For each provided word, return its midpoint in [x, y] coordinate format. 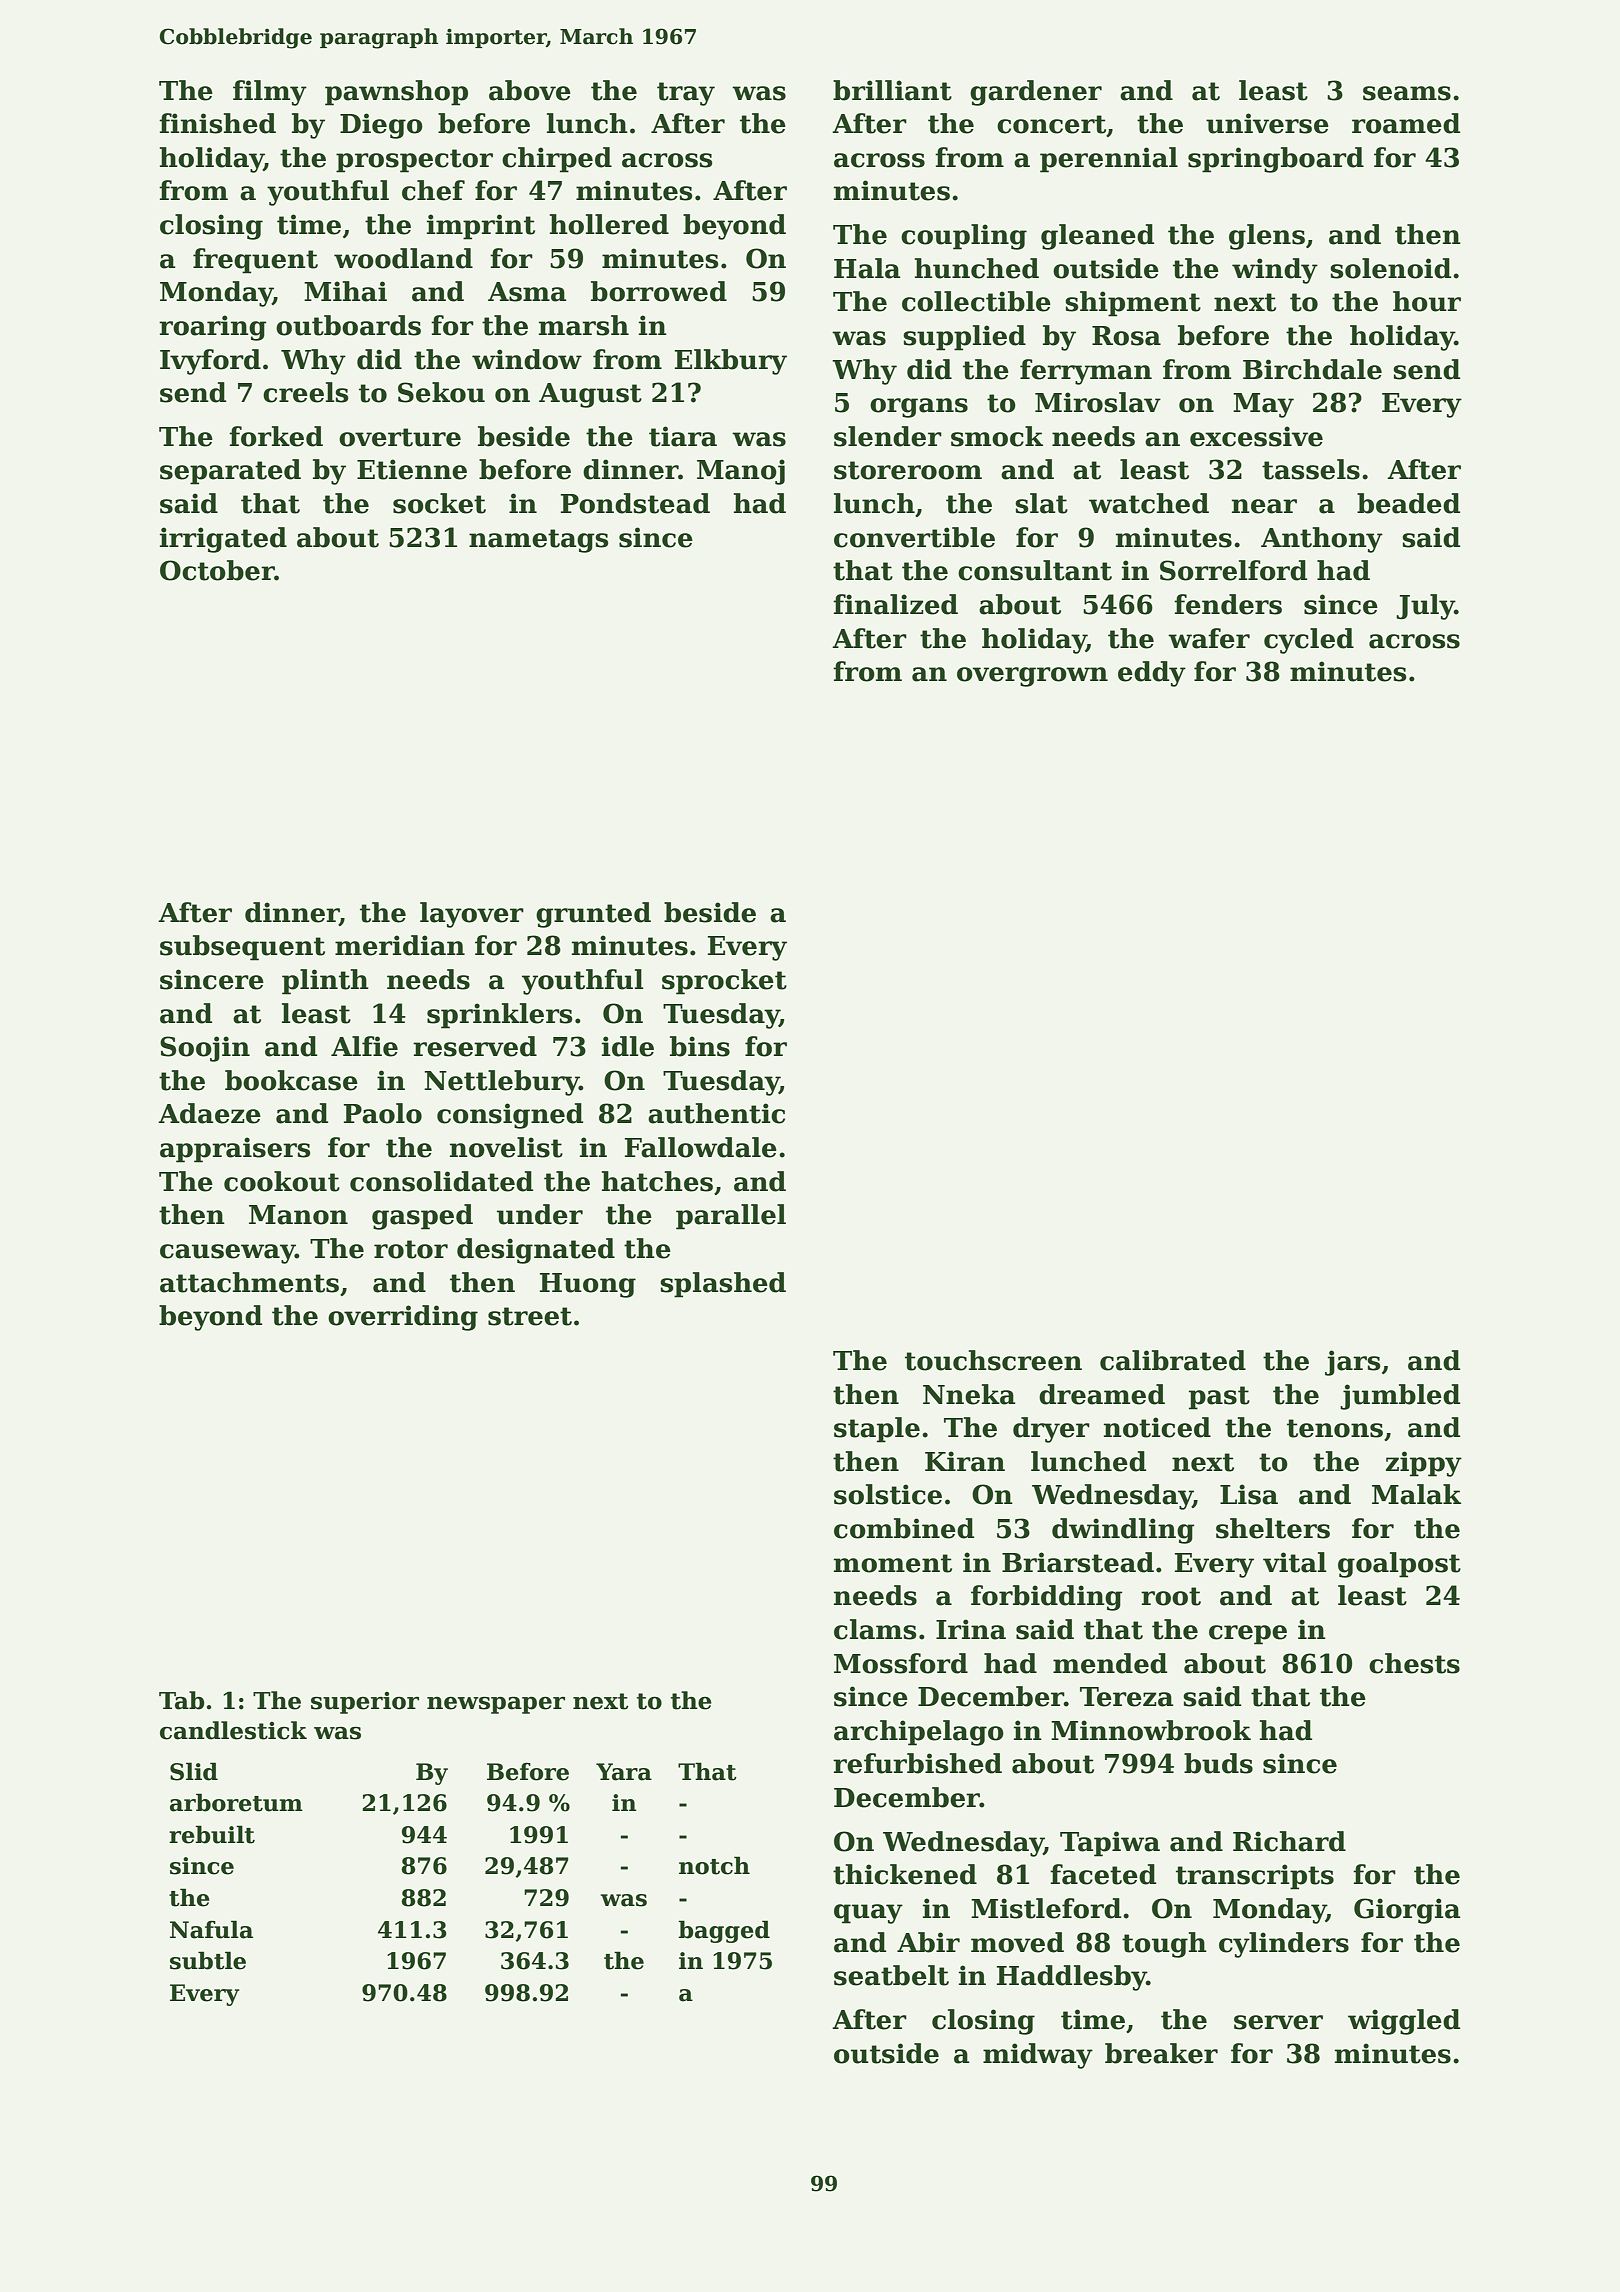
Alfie [364, 1046]
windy [1275, 271]
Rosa [1126, 336]
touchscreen [993, 1360]
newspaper [496, 1705]
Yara [624, 1772]
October [217, 570]
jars [1352, 1363]
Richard [1289, 1841]
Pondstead [635, 503]
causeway [227, 1254]
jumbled [1400, 1397]
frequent [255, 261]
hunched [977, 268]
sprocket [724, 982]
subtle [208, 1960]
